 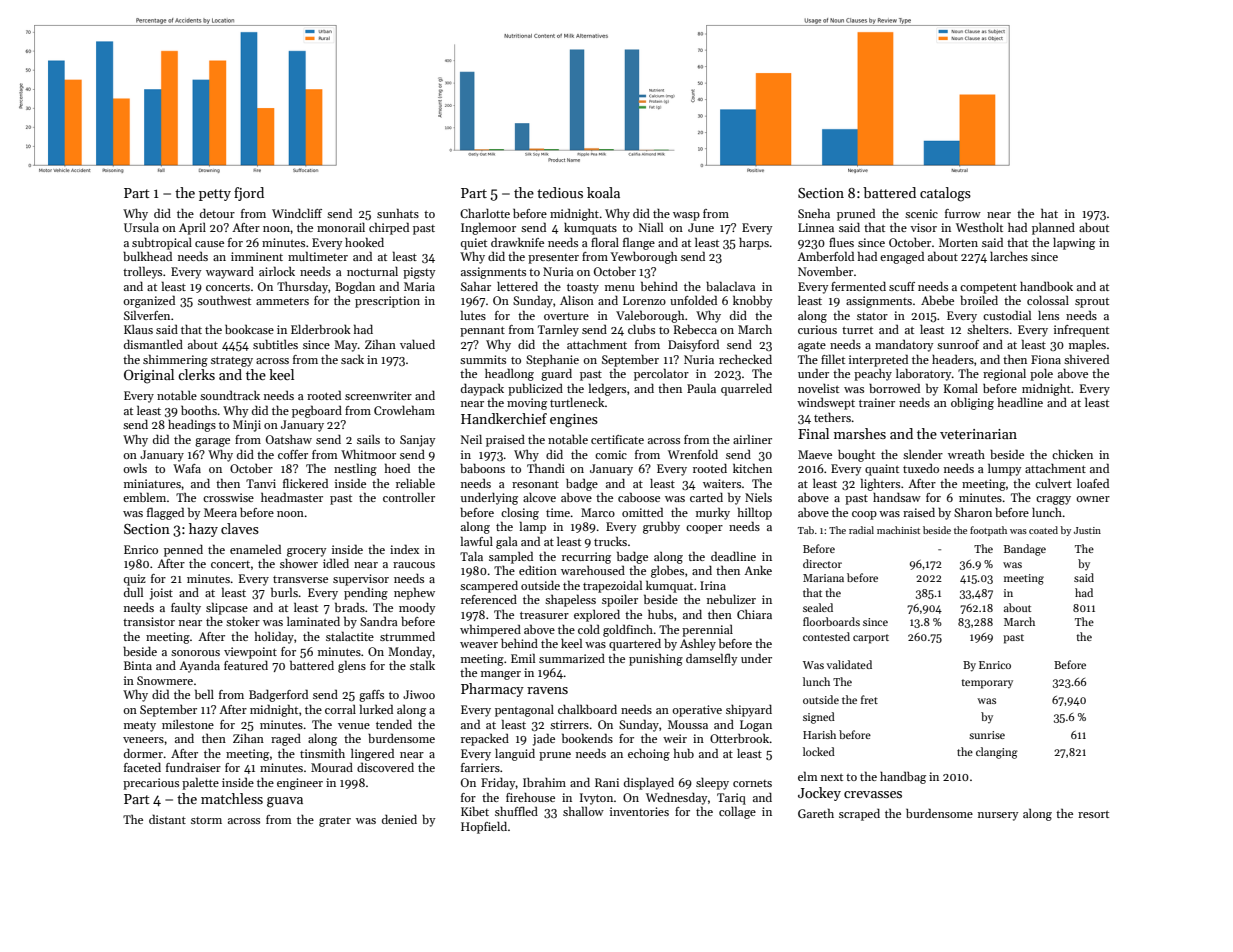 What do you see at coordinates (753, 301) in the document?
I see `knobby` at bounding box center [753, 301].
